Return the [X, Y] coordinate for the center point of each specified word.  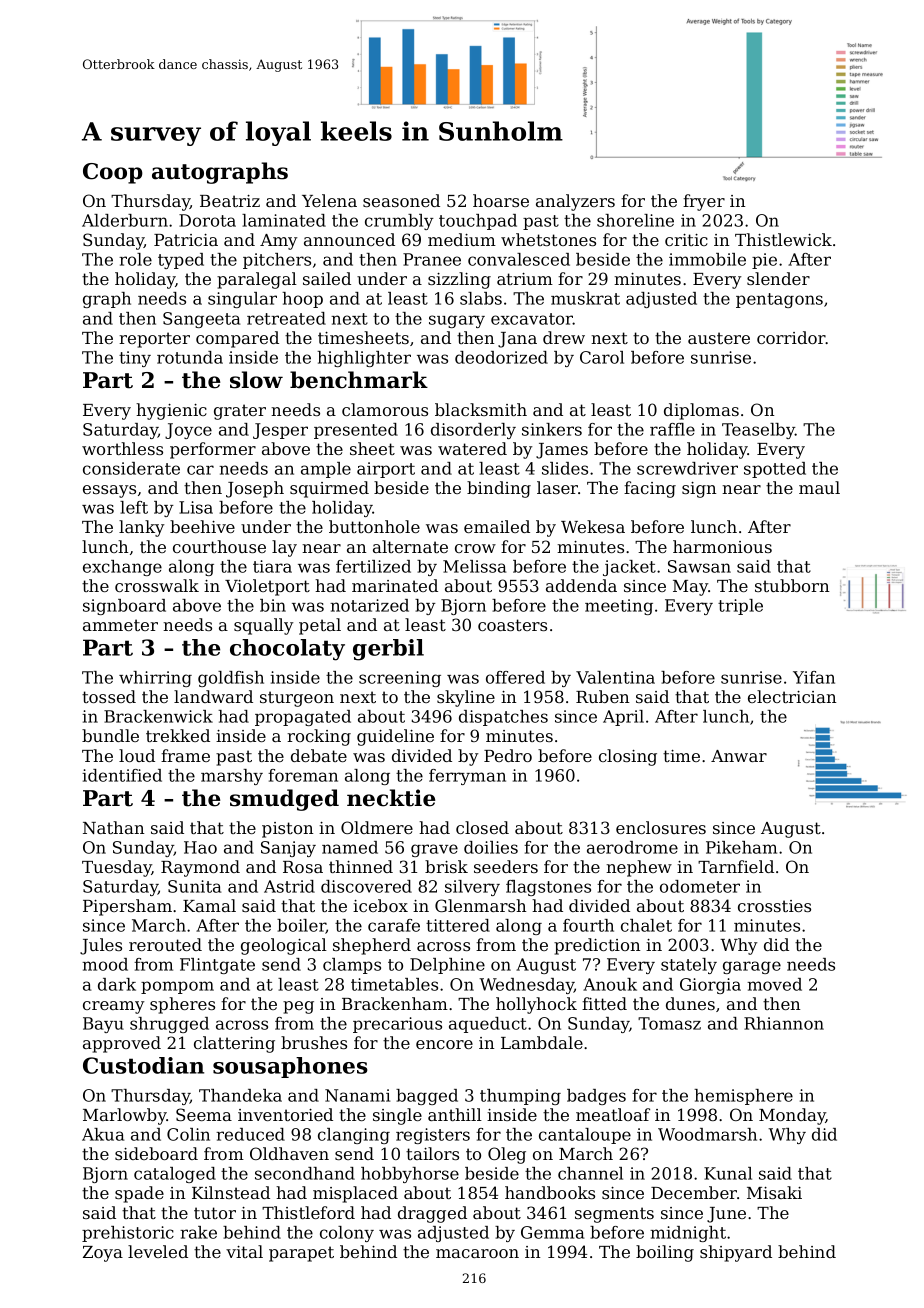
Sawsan [699, 566]
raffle [672, 429]
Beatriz [230, 201]
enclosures [661, 827]
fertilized [373, 566]
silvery [472, 888]
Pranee [432, 259]
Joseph [255, 489]
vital [244, 1251]
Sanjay [288, 849]
